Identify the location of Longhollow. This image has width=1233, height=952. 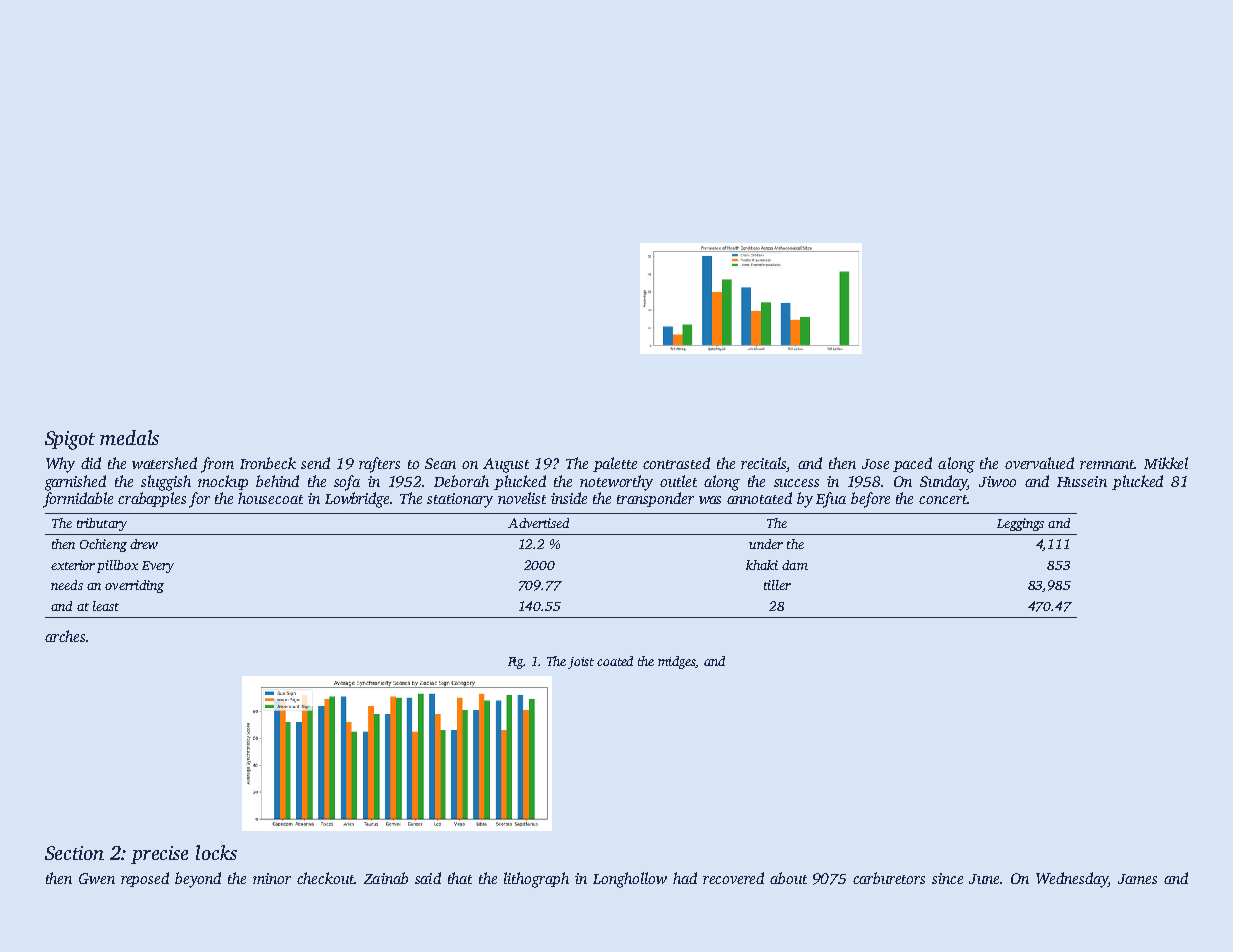
(630, 880).
